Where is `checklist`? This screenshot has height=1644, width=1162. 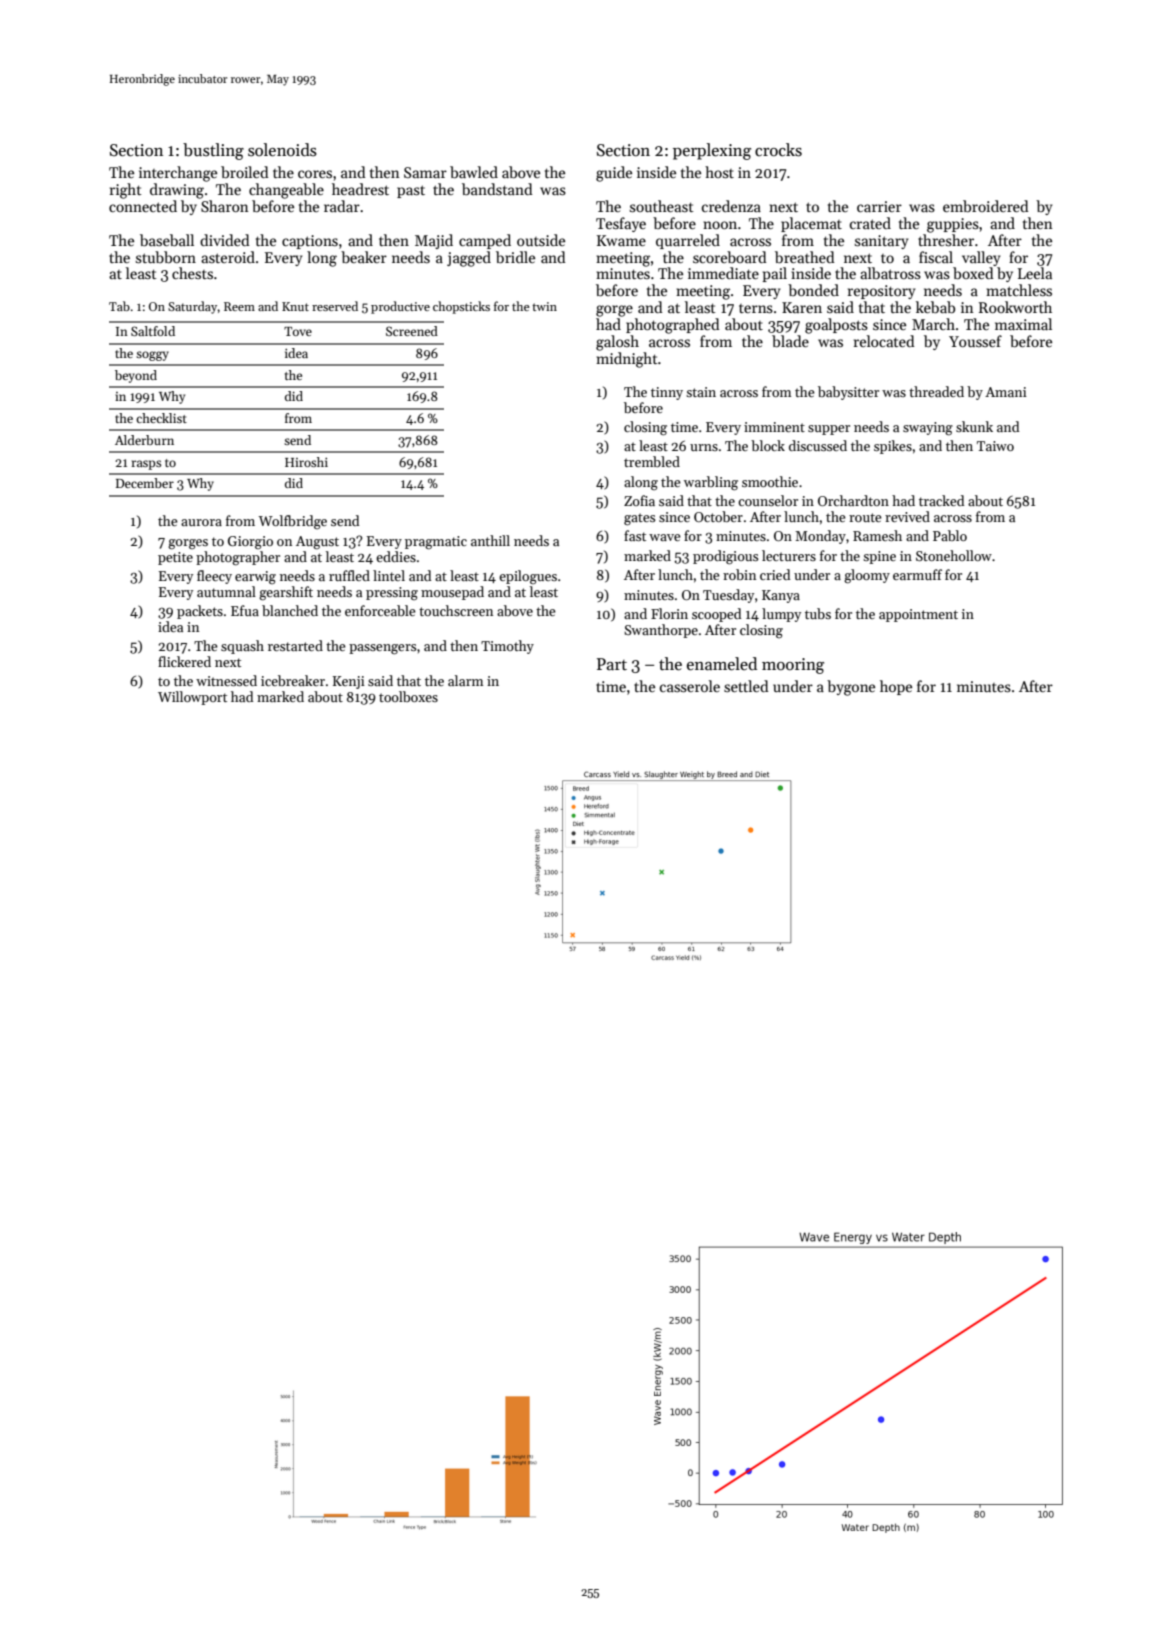
checklist is located at coordinates (161, 418).
